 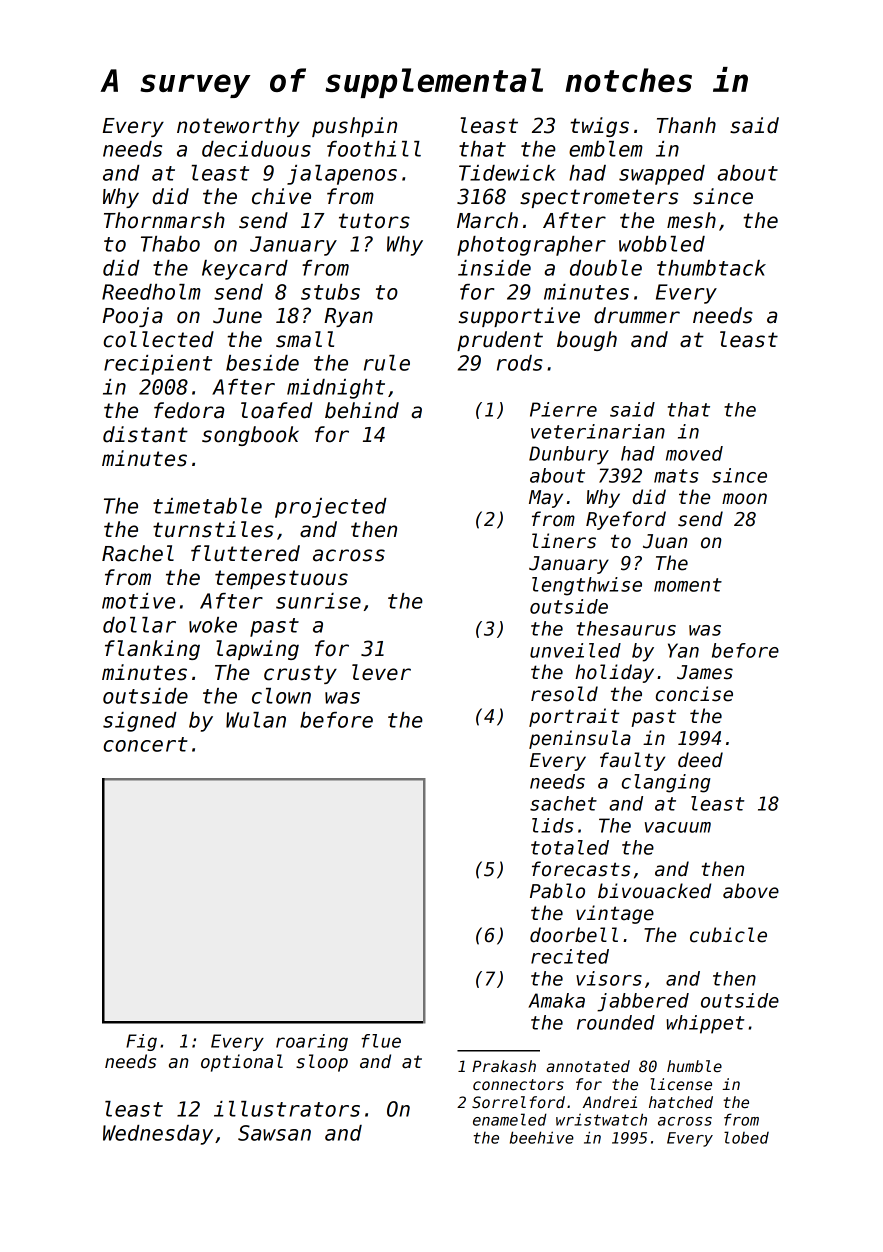 What do you see at coordinates (570, 956) in the screenshot?
I see `recited` at bounding box center [570, 956].
